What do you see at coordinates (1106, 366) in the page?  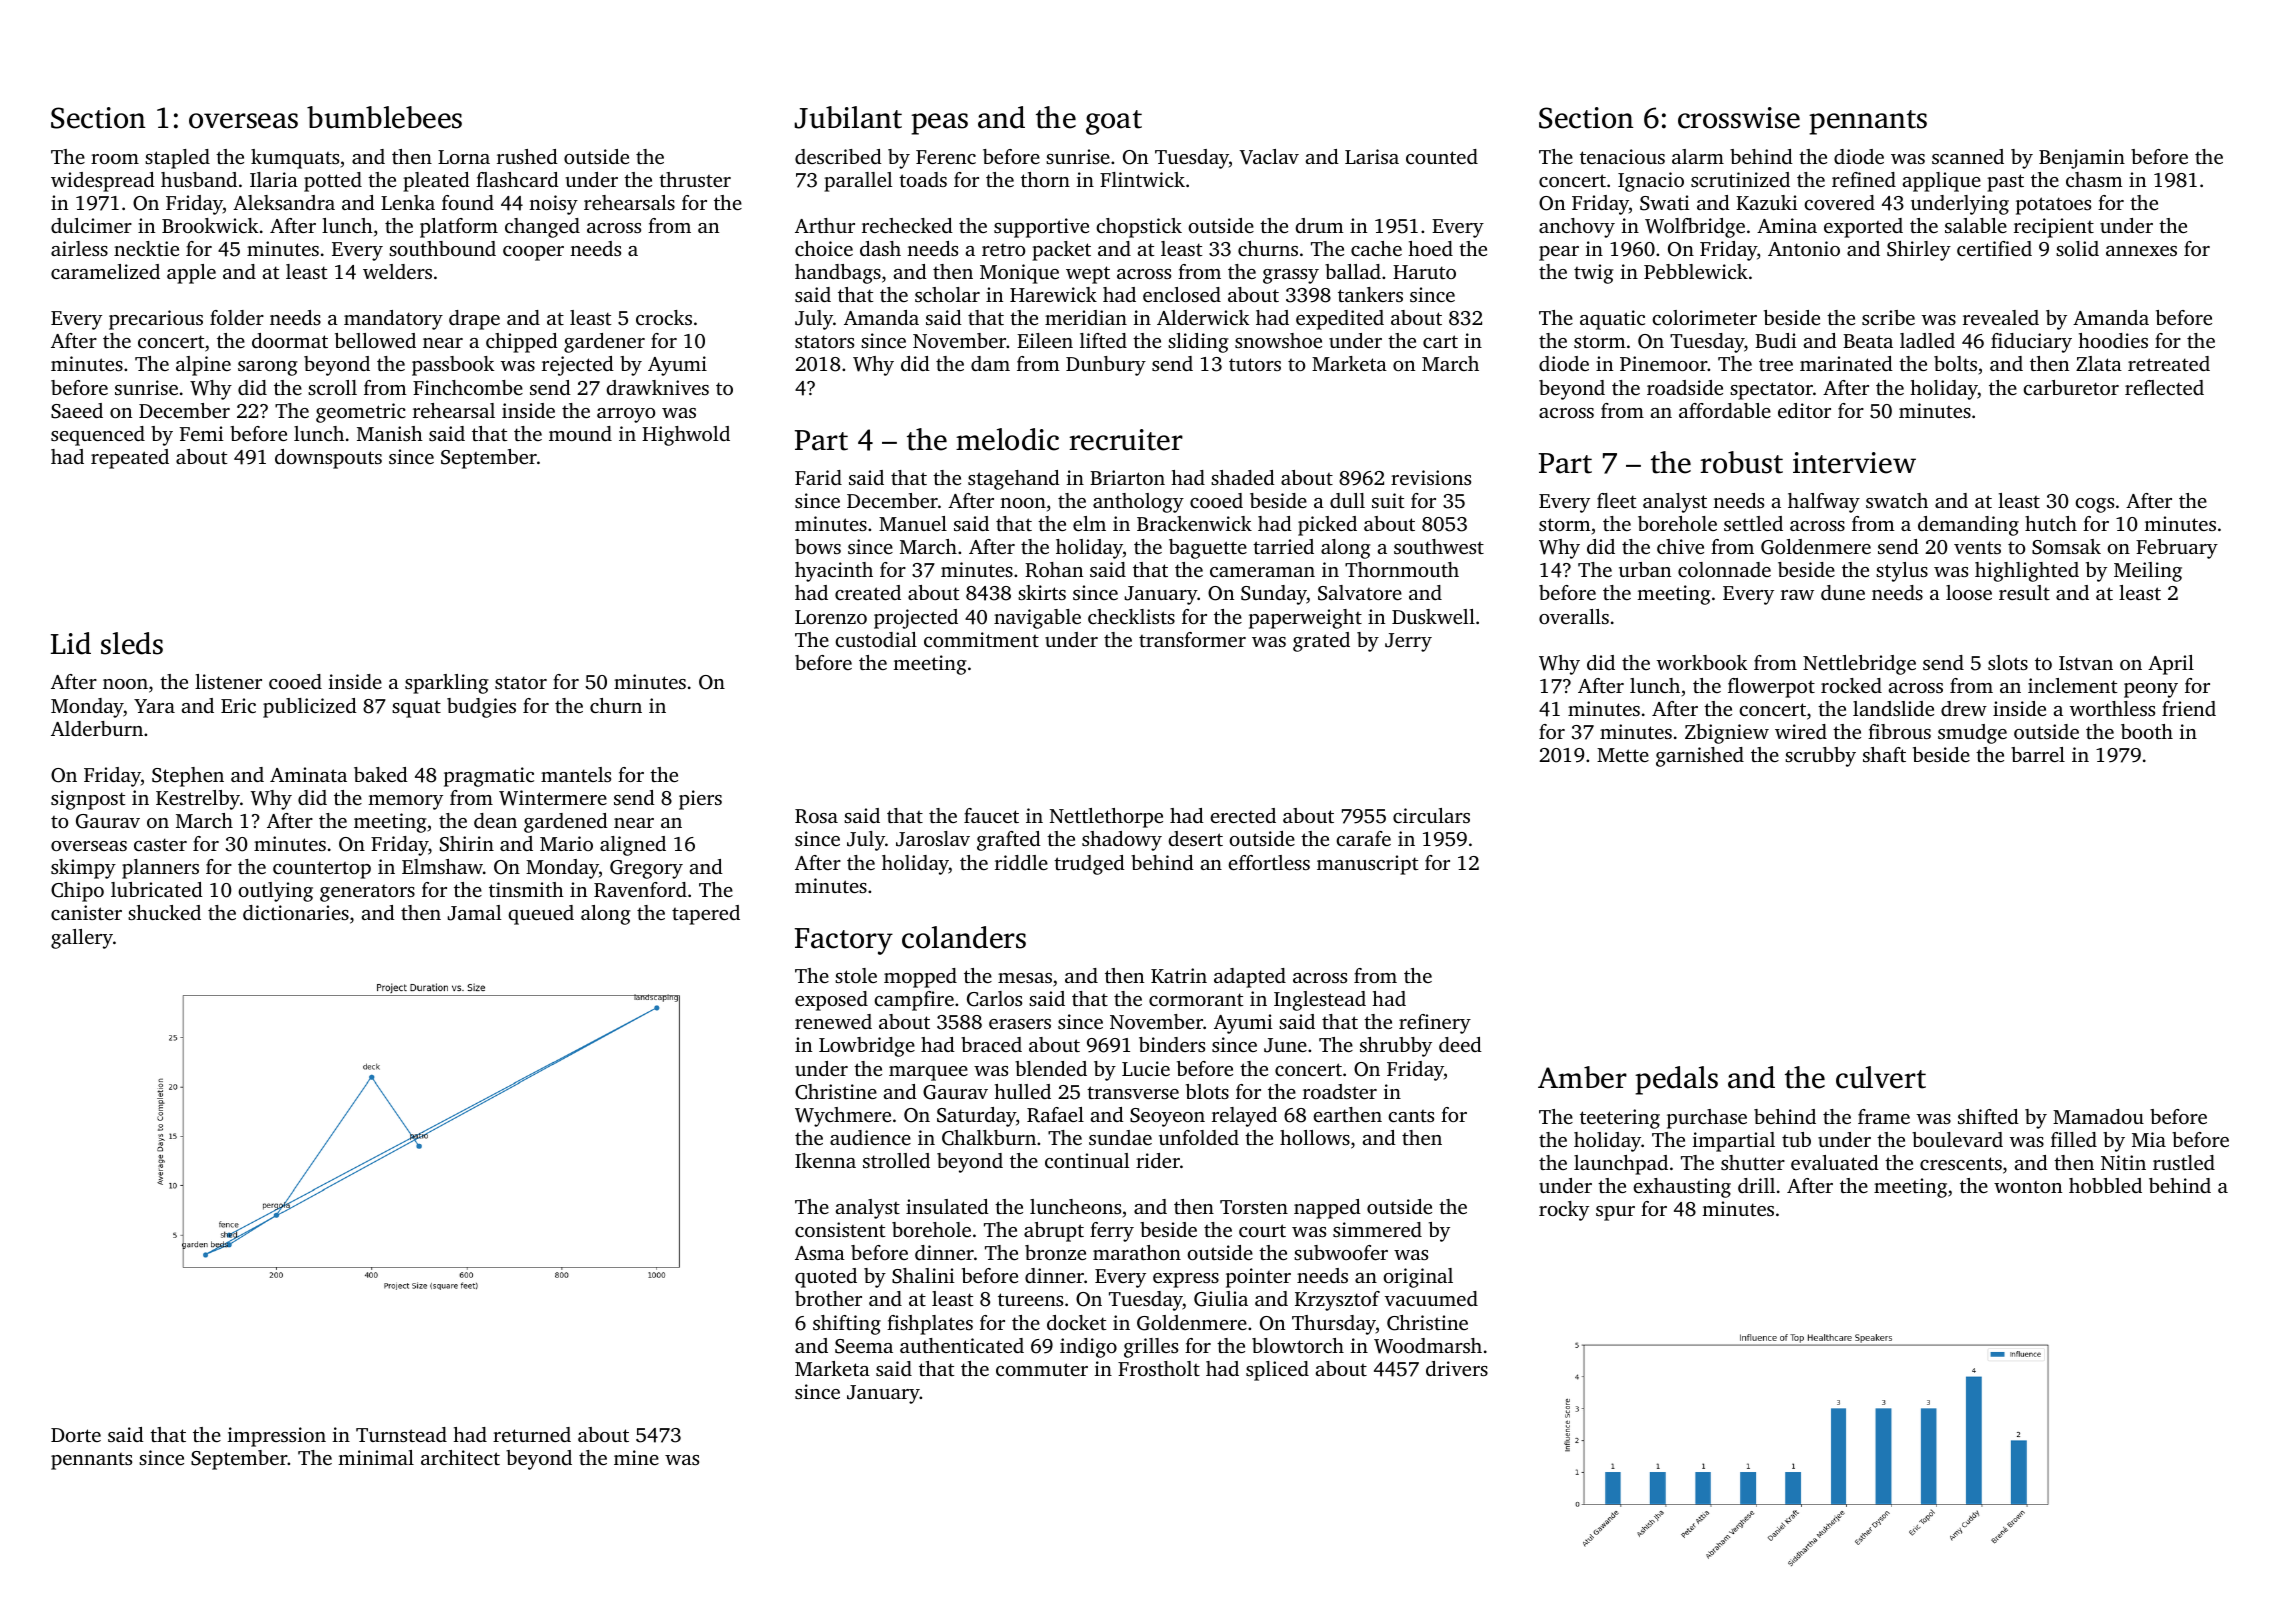 I see `Dunbury` at bounding box center [1106, 366].
